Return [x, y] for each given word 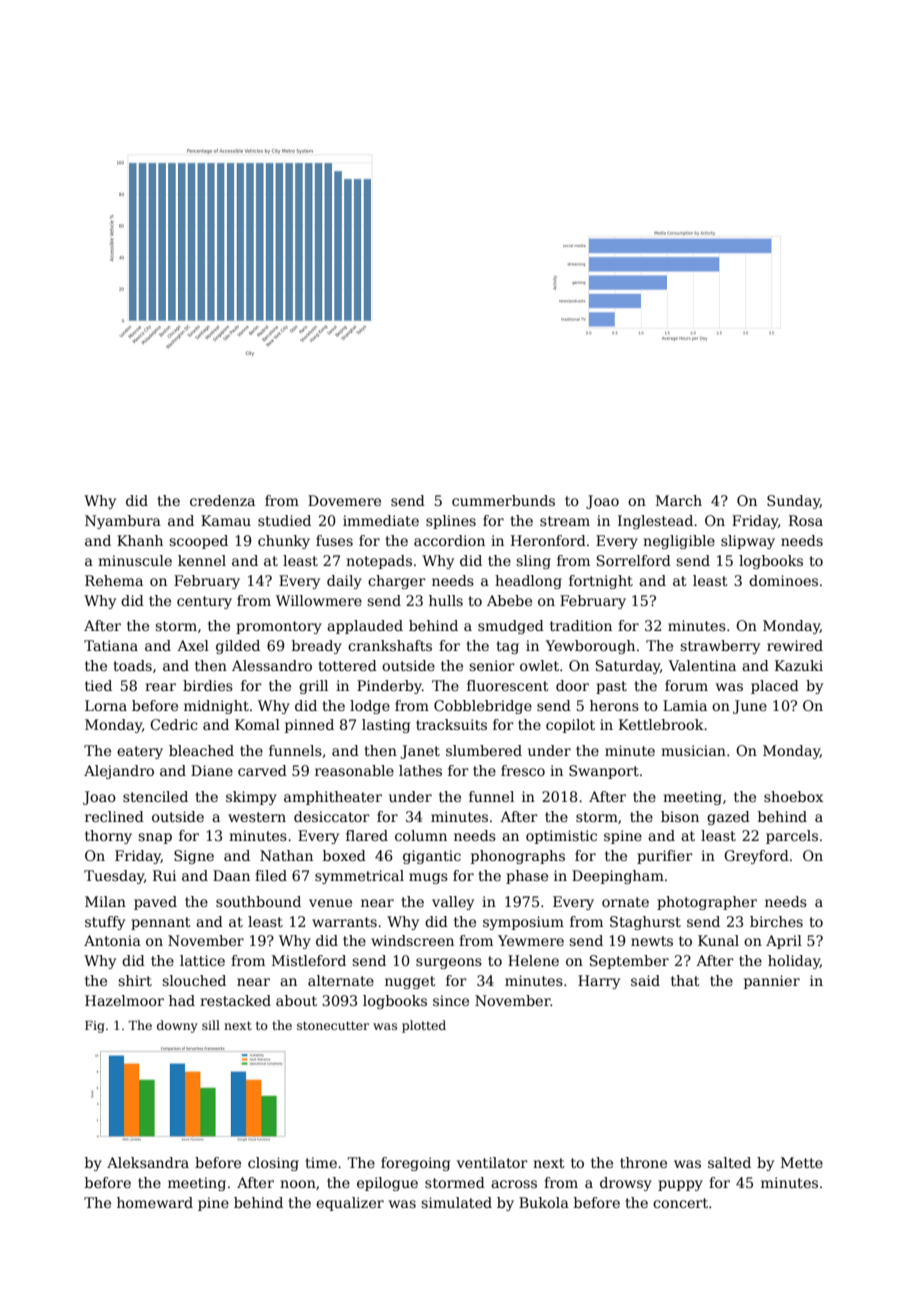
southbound [258, 901]
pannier [772, 982]
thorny [108, 837]
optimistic [561, 837]
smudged [511, 627]
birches [776, 921]
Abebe [509, 600]
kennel [202, 560]
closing [273, 1164]
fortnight [601, 582]
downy [177, 1026]
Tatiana [111, 645]
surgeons [449, 963]
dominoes [783, 580]
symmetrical [359, 877]
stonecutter [333, 1025]
